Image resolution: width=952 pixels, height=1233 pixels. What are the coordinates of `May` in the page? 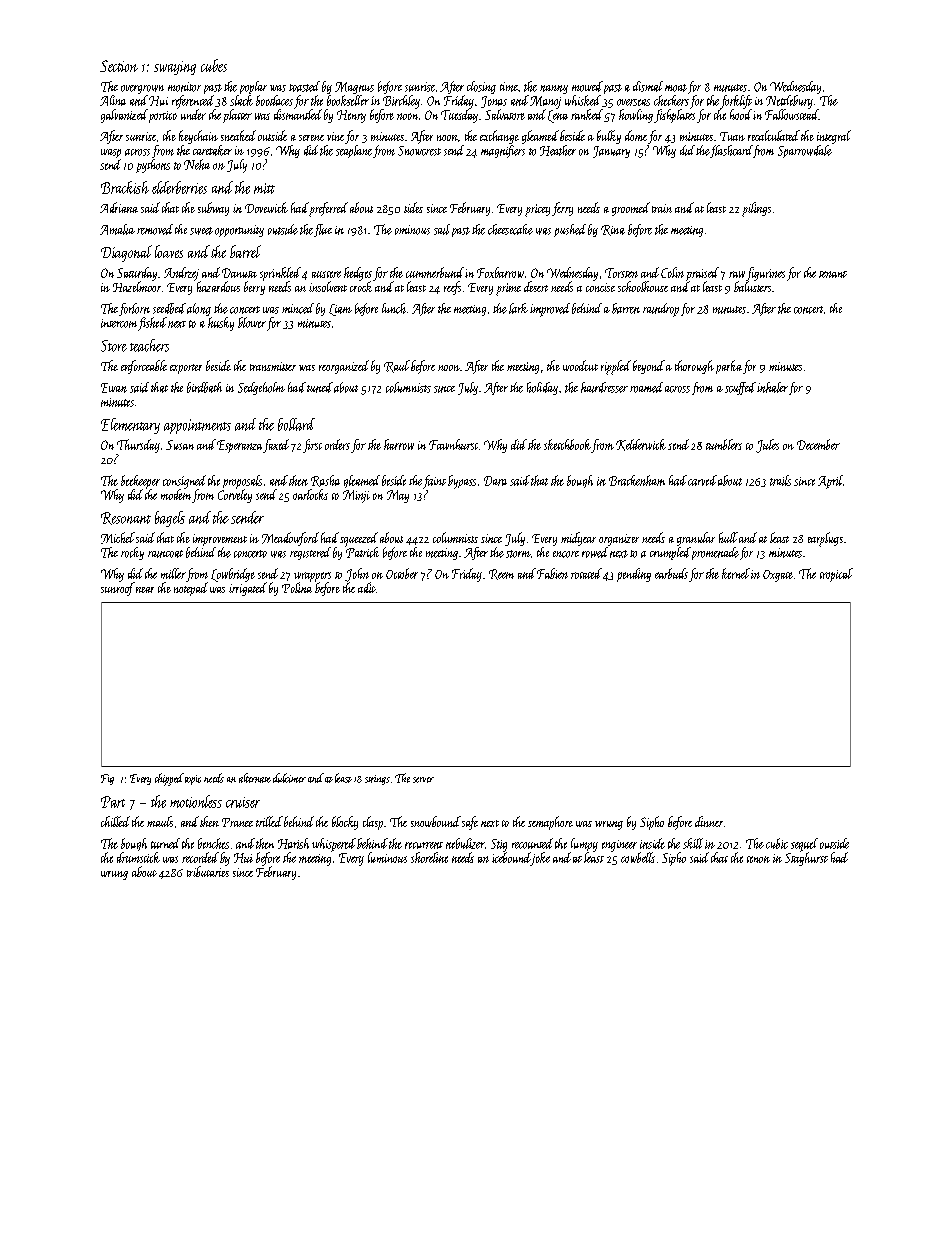 It's located at (398, 496).
